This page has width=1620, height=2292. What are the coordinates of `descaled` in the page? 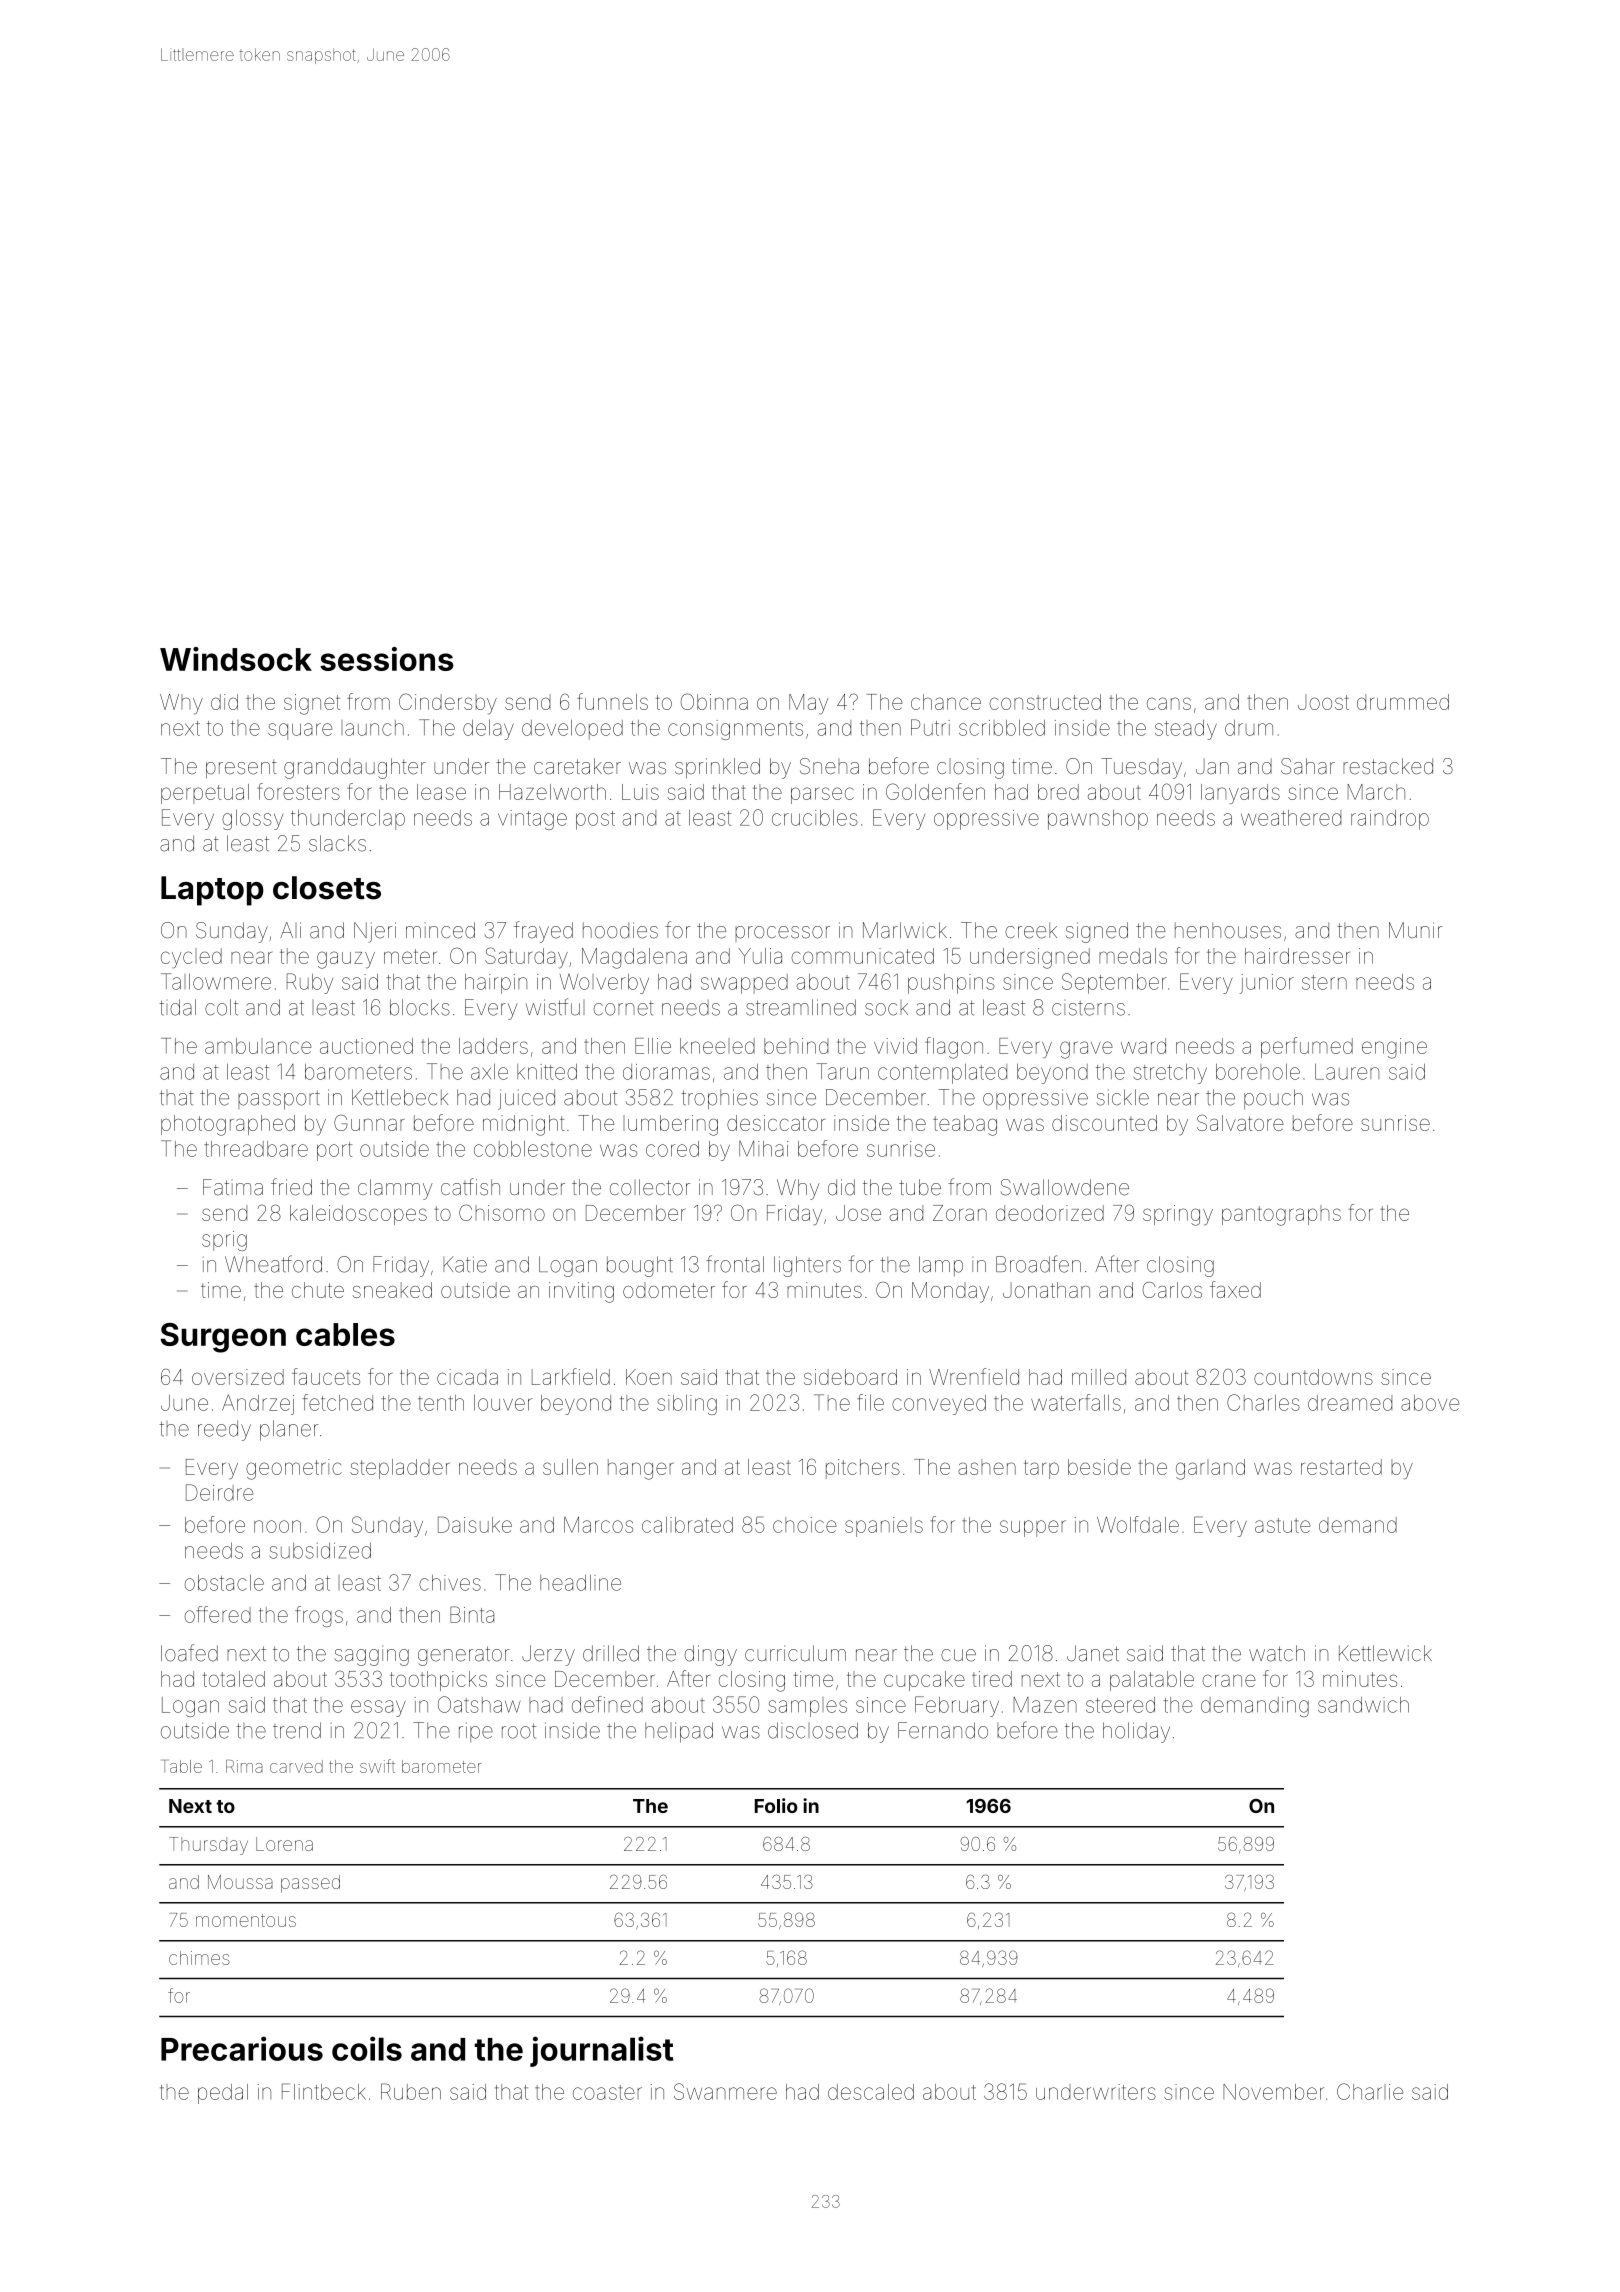 It's located at (871, 2092).
